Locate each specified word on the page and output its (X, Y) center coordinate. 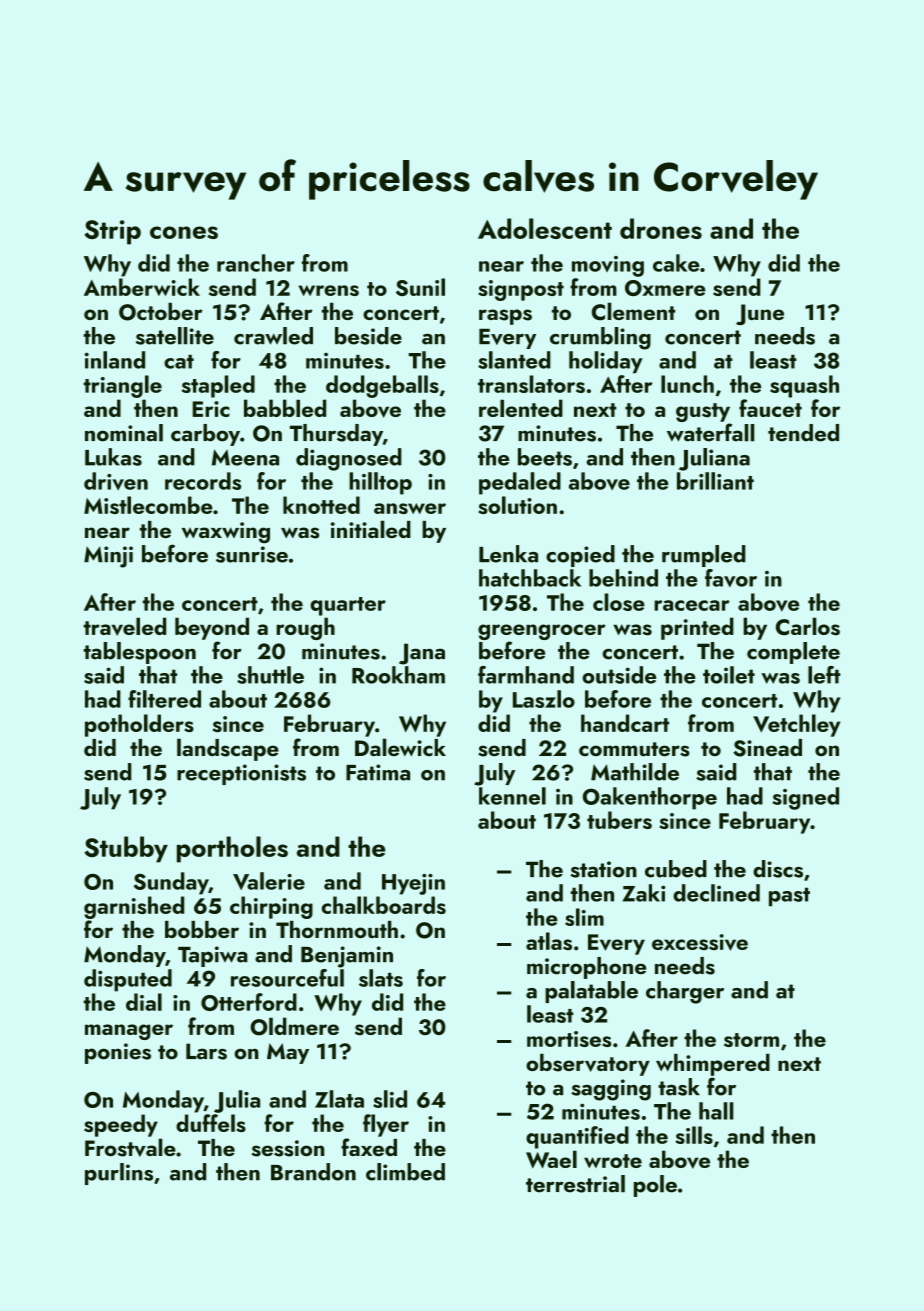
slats (381, 978)
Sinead (767, 748)
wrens (329, 290)
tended (803, 433)
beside (368, 336)
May (288, 1053)
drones (661, 228)
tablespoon (139, 653)
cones (184, 232)
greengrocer (542, 632)
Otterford (249, 1002)
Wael (551, 1160)
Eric (211, 409)
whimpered (713, 1065)
